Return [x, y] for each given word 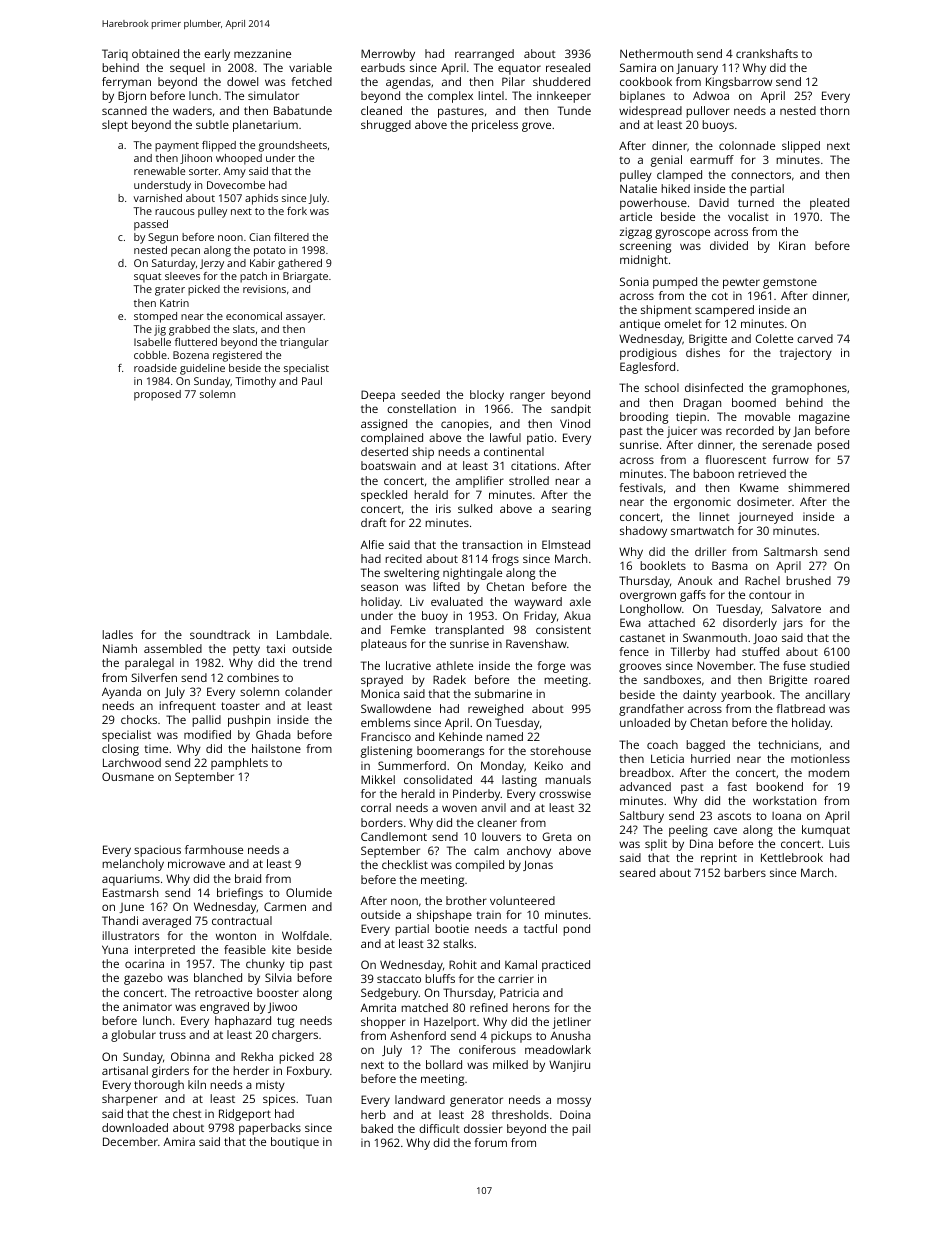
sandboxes [672, 679]
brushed [808, 580]
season [379, 587]
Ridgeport [245, 1115]
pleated [829, 204]
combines [253, 677]
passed [151, 225]
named [504, 736]
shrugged [386, 126]
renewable [159, 171]
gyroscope [682, 234]
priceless [495, 126]
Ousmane [128, 776]
